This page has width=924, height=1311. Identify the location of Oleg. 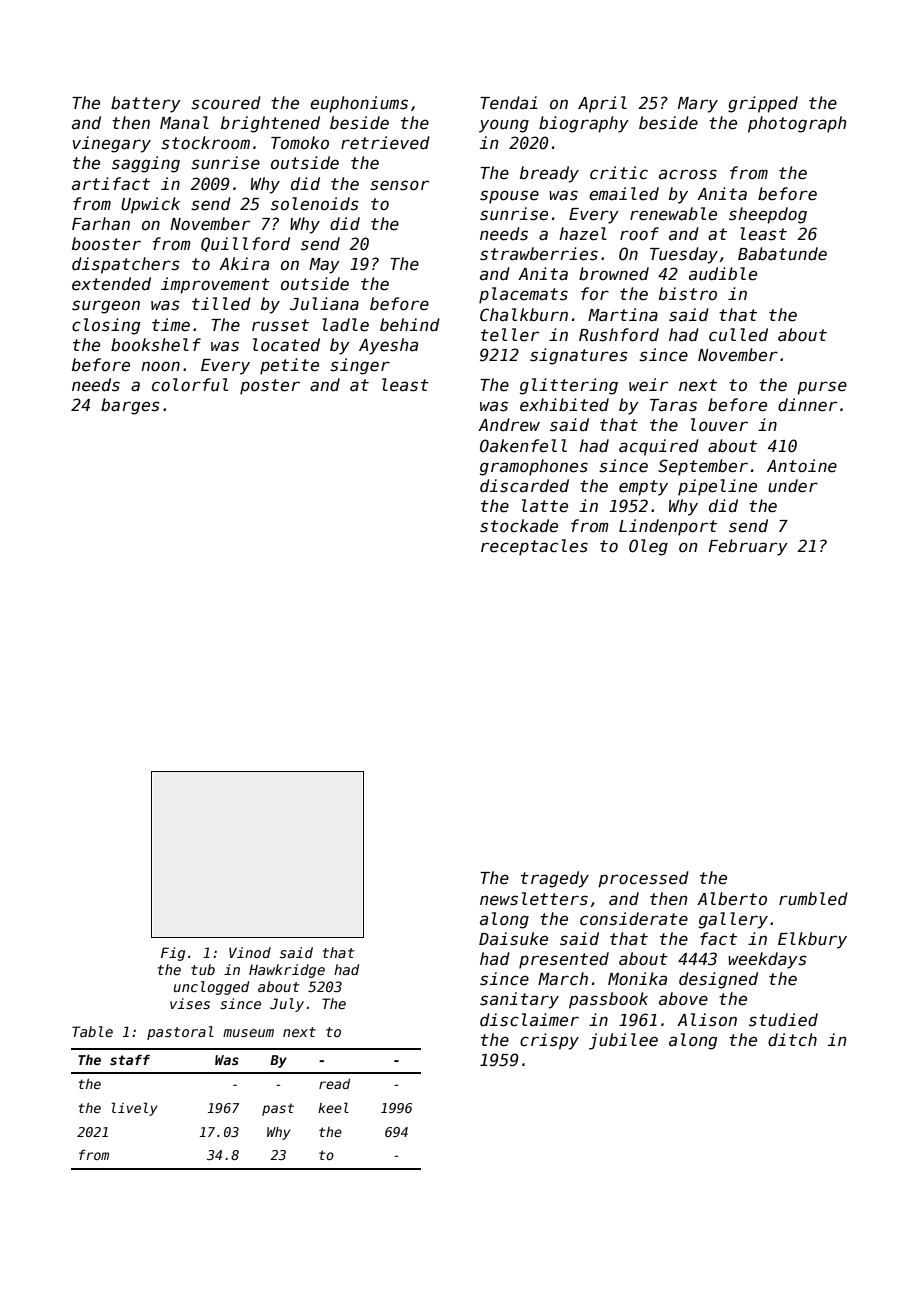
(648, 547).
